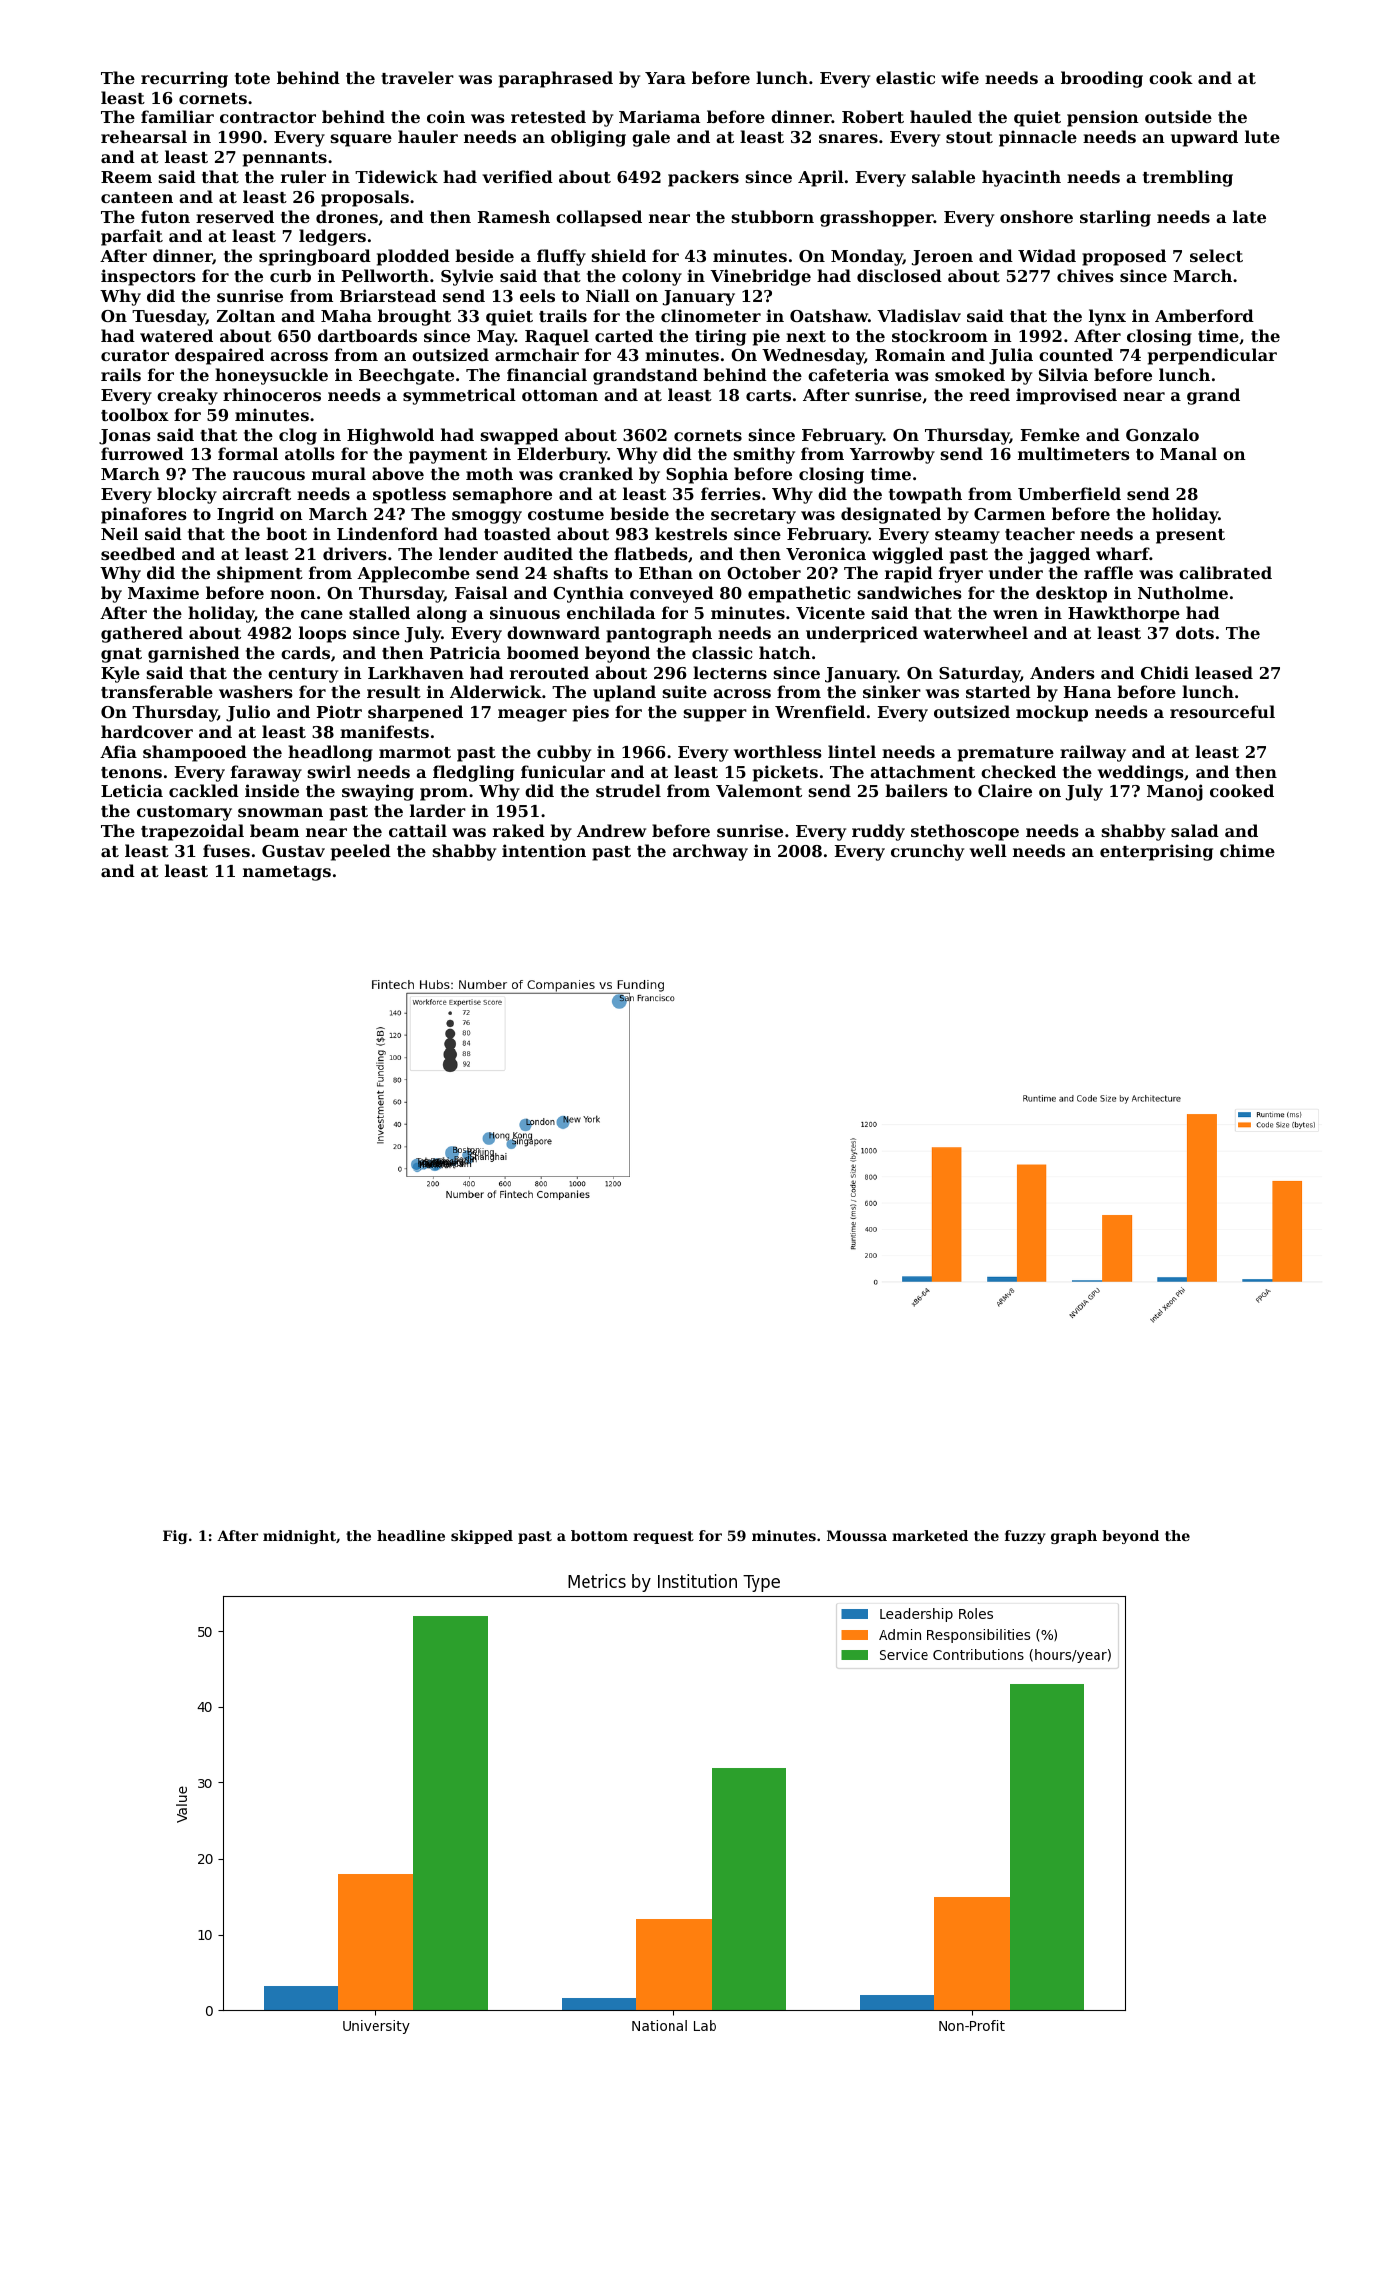 The image size is (1383, 2278). I want to click on Moussa, so click(857, 1535).
